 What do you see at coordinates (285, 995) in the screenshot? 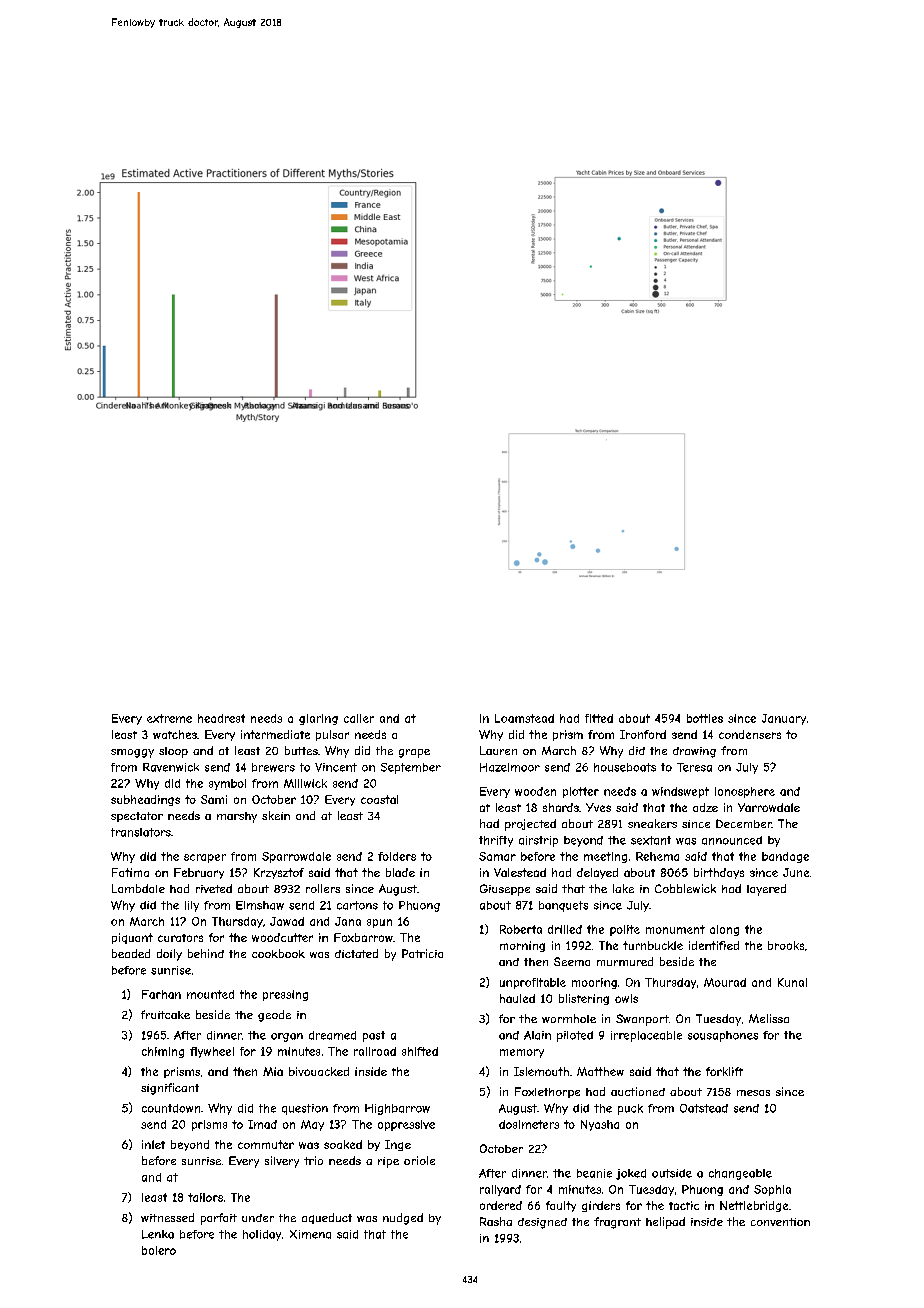
I see `pressing` at bounding box center [285, 995].
